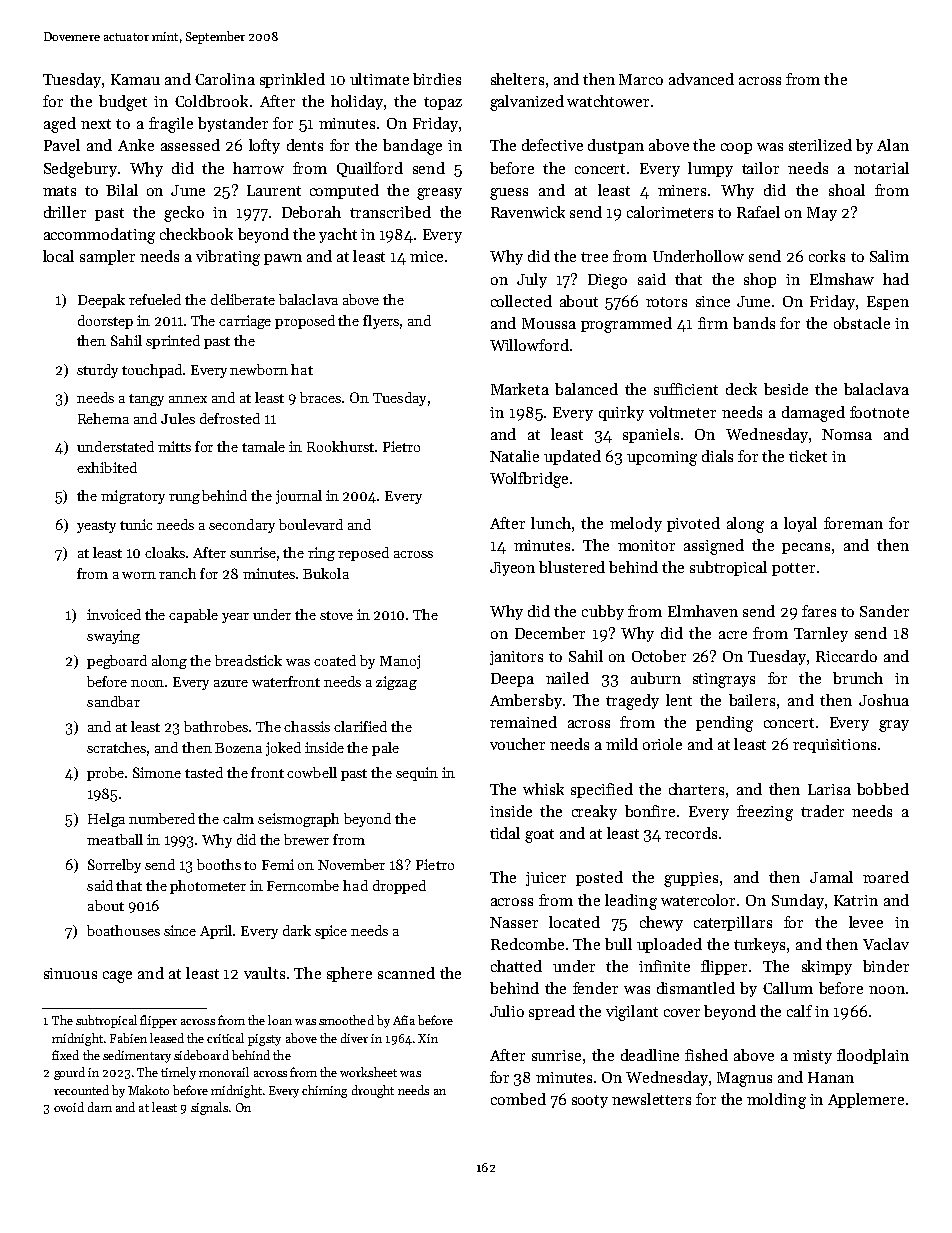 This screenshot has width=952, height=1233. Describe the element at coordinates (594, 257) in the screenshot. I see `tree` at that location.
